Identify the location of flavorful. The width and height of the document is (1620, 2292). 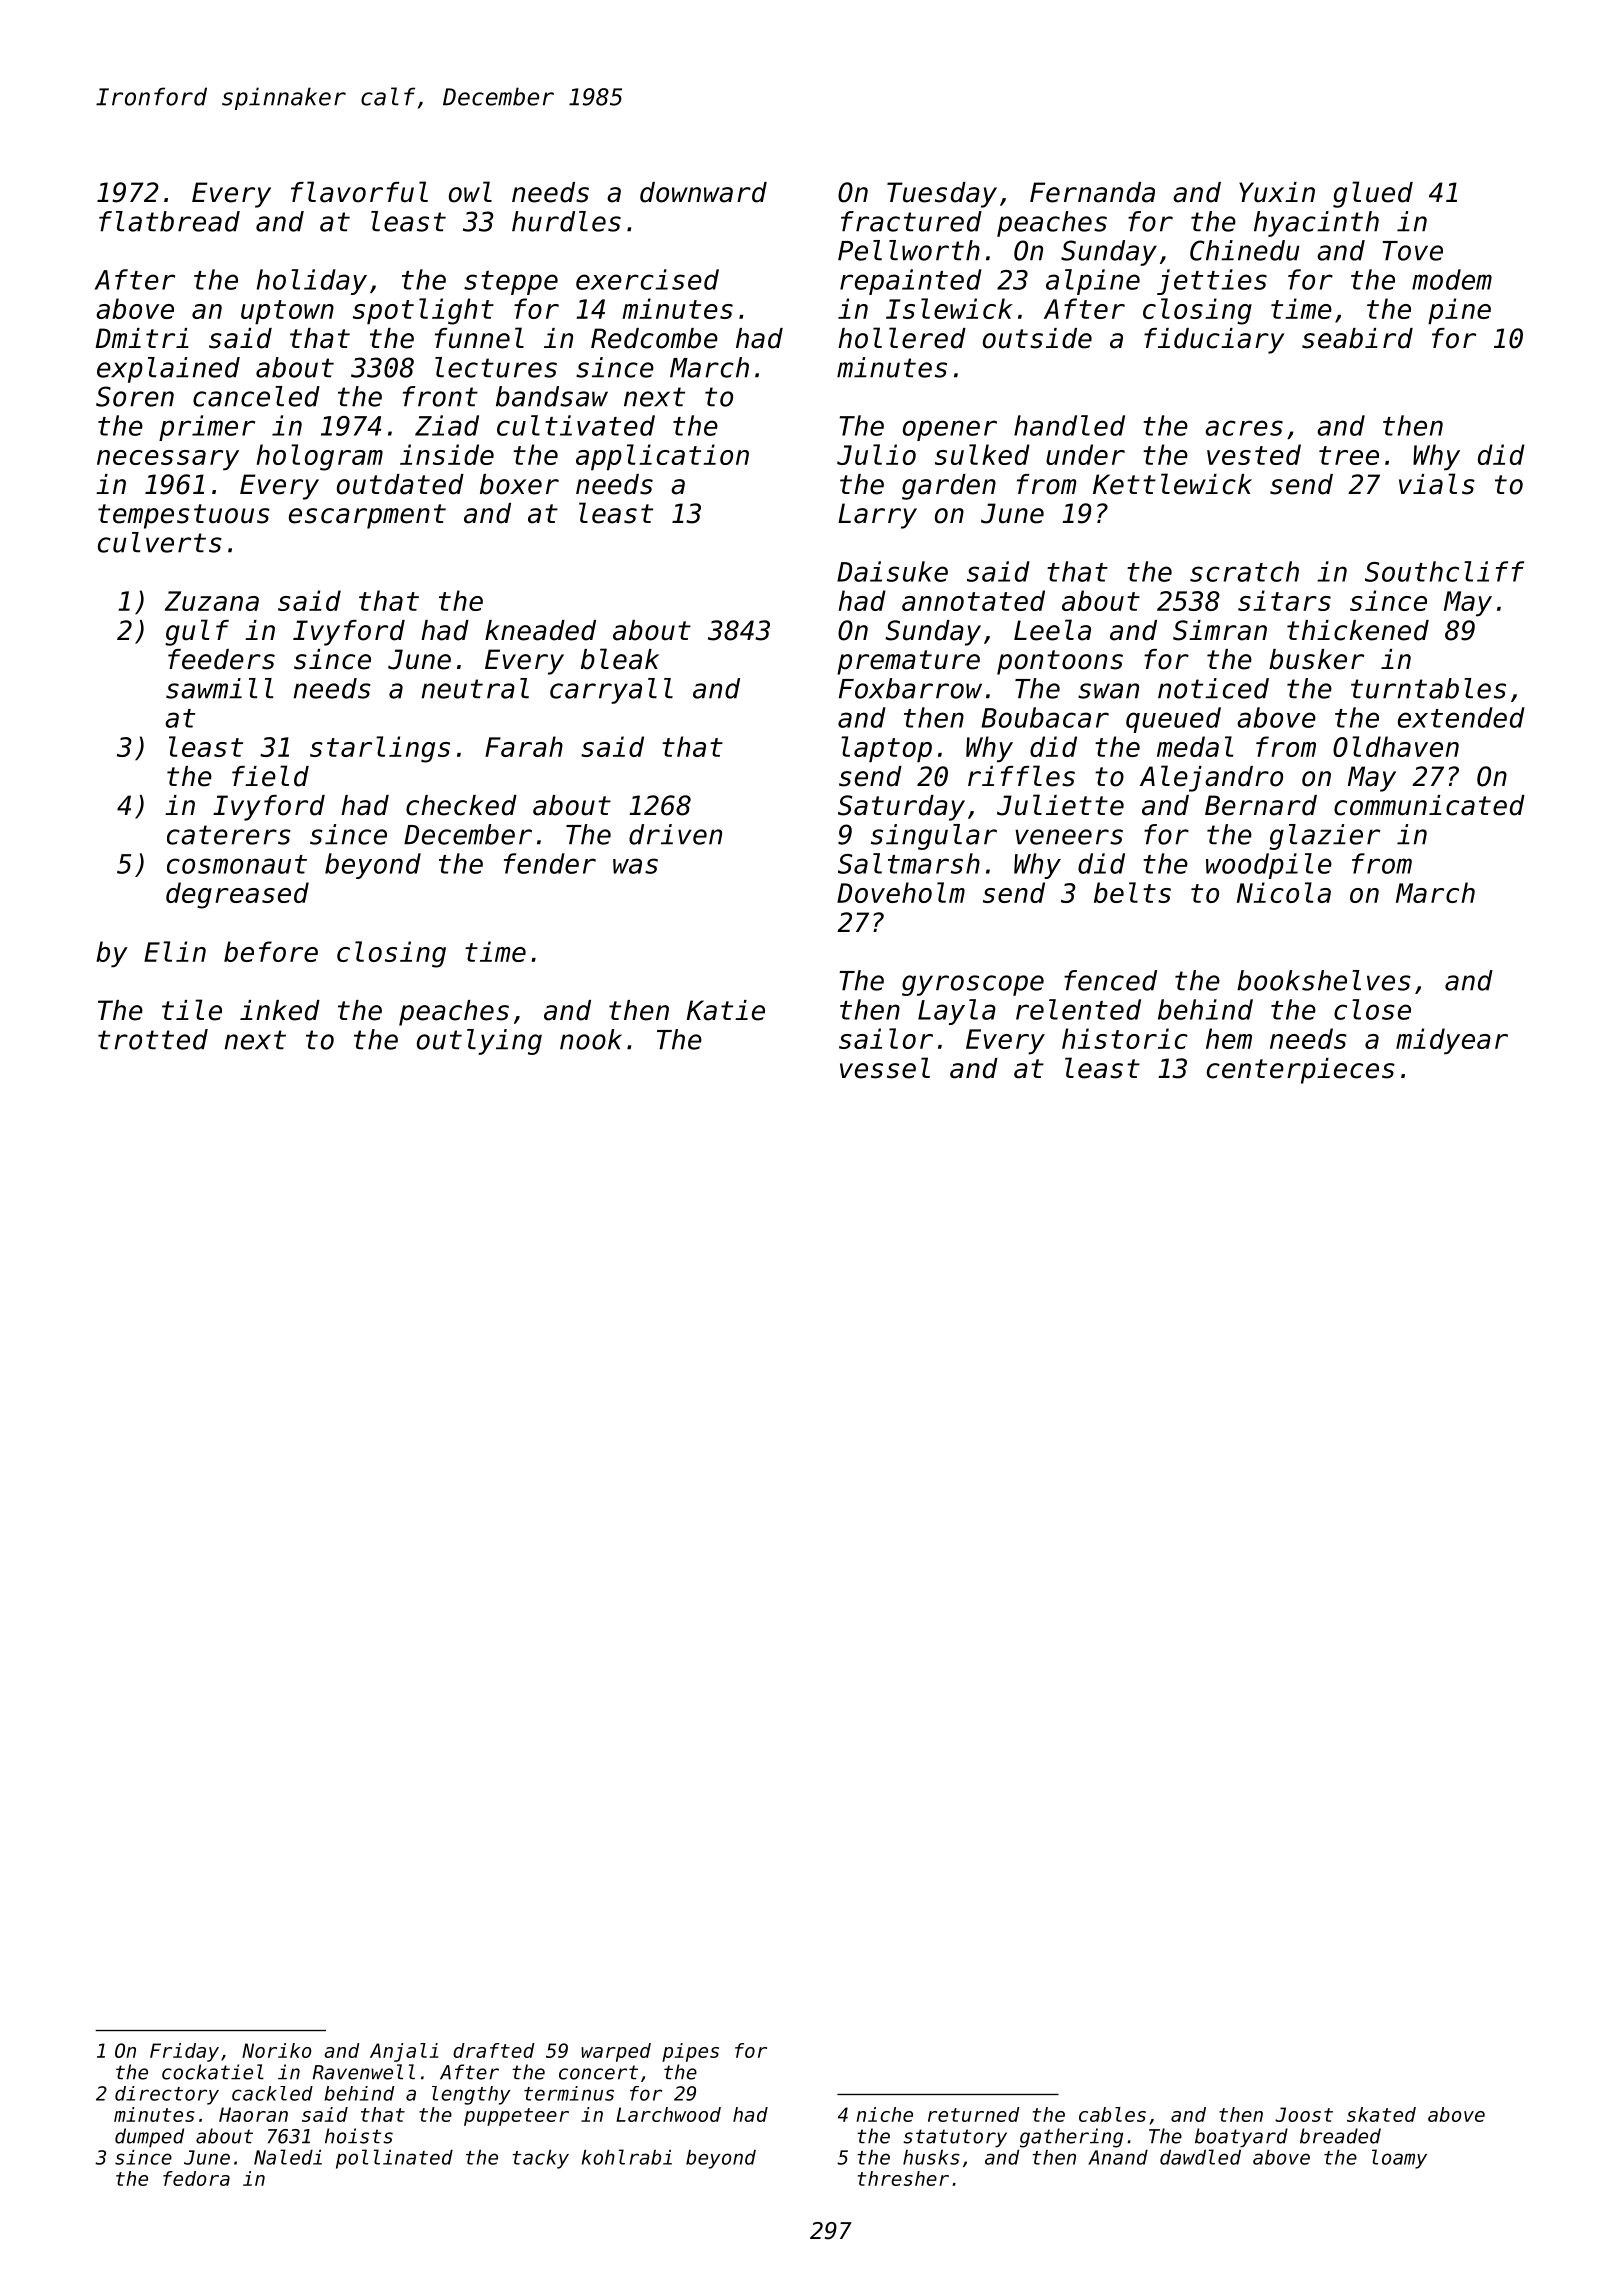
(359, 192).
